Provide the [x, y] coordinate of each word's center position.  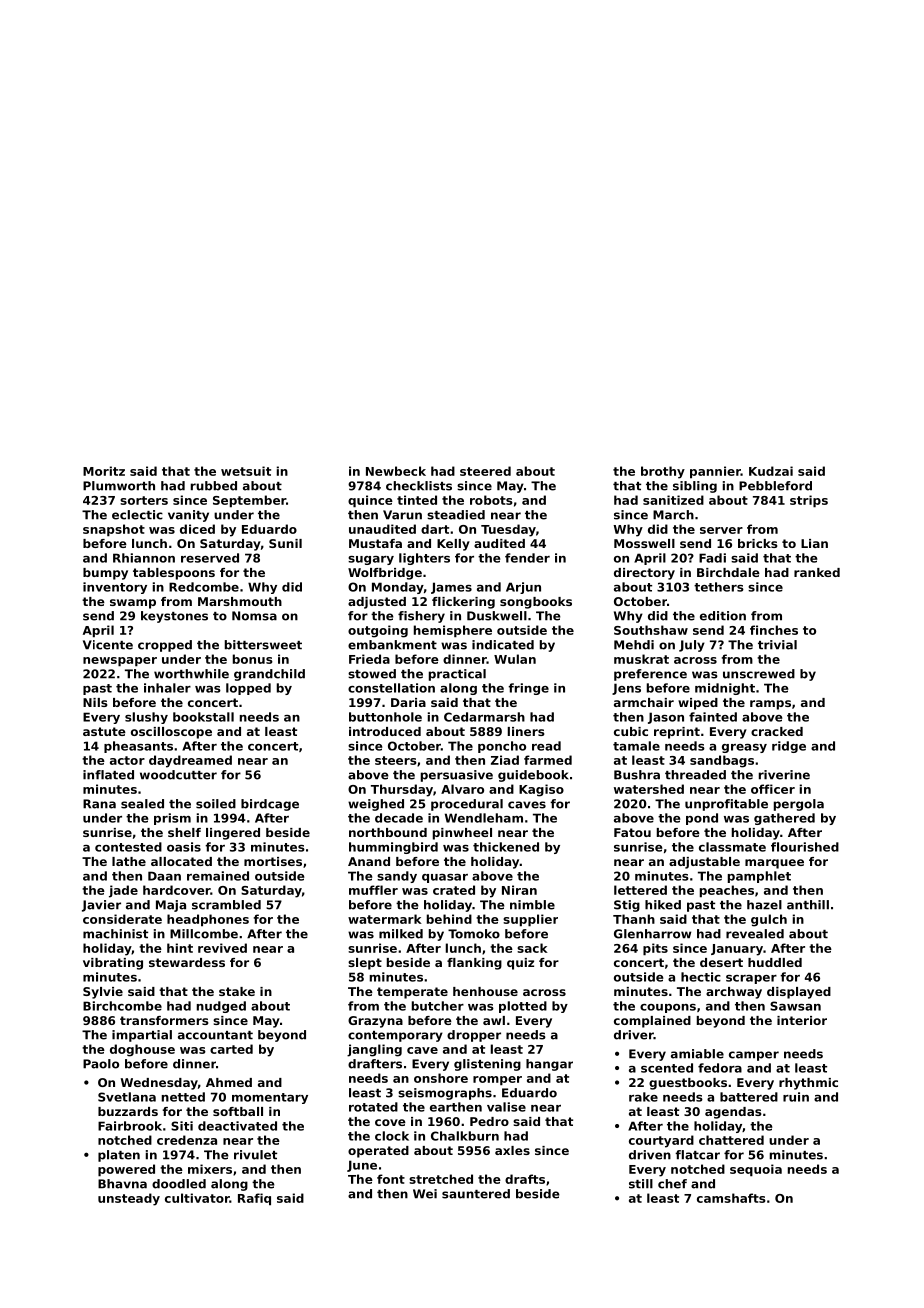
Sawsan [795, 1006]
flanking [474, 964]
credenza [187, 1140]
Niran [519, 890]
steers [396, 760]
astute [104, 731]
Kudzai [771, 471]
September [249, 501]
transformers [164, 1020]
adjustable [704, 863]
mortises [273, 861]
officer [773, 789]
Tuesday [508, 530]
